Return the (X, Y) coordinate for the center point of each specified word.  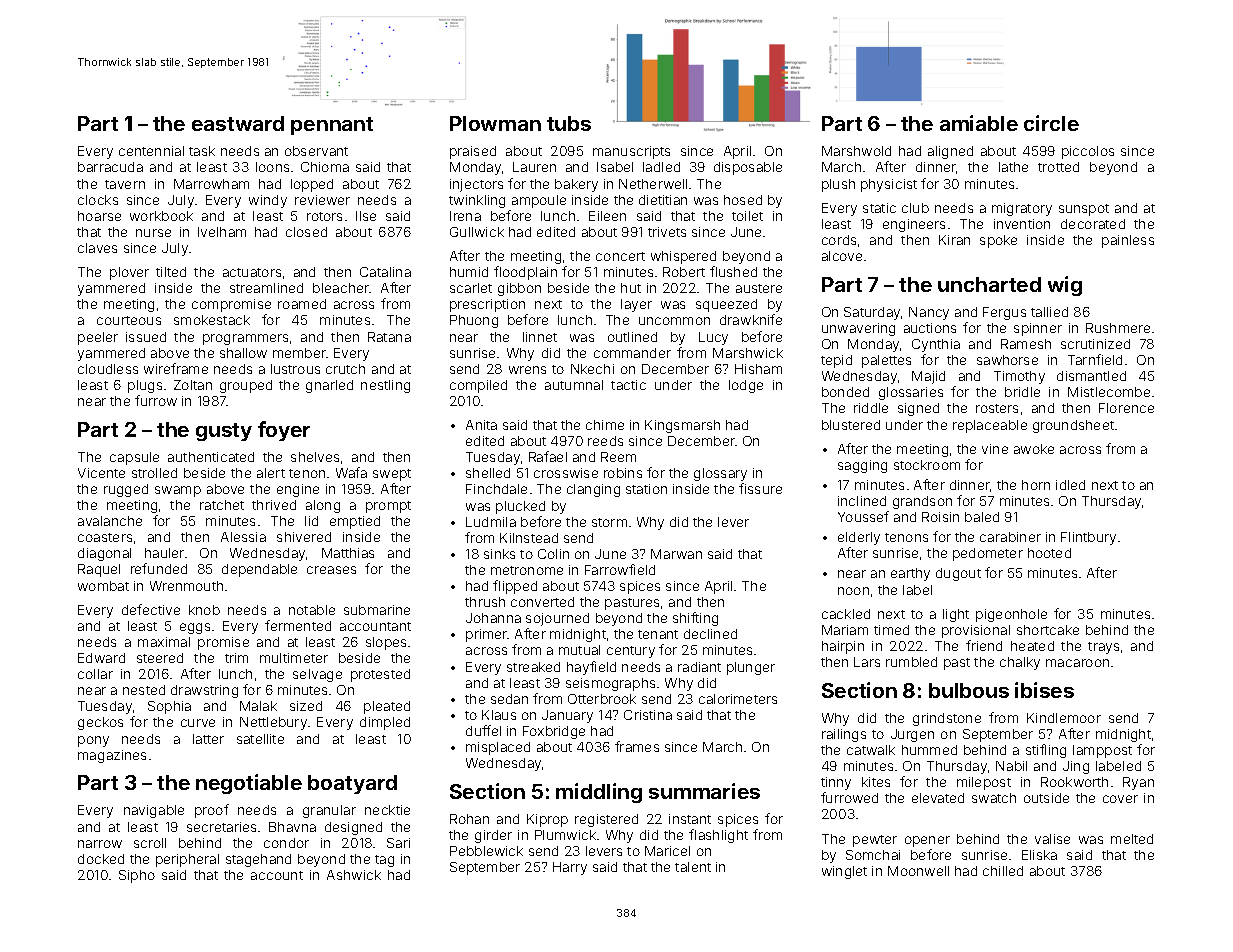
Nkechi (592, 369)
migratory (1022, 209)
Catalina (385, 272)
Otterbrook (602, 699)
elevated (938, 798)
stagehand (258, 860)
